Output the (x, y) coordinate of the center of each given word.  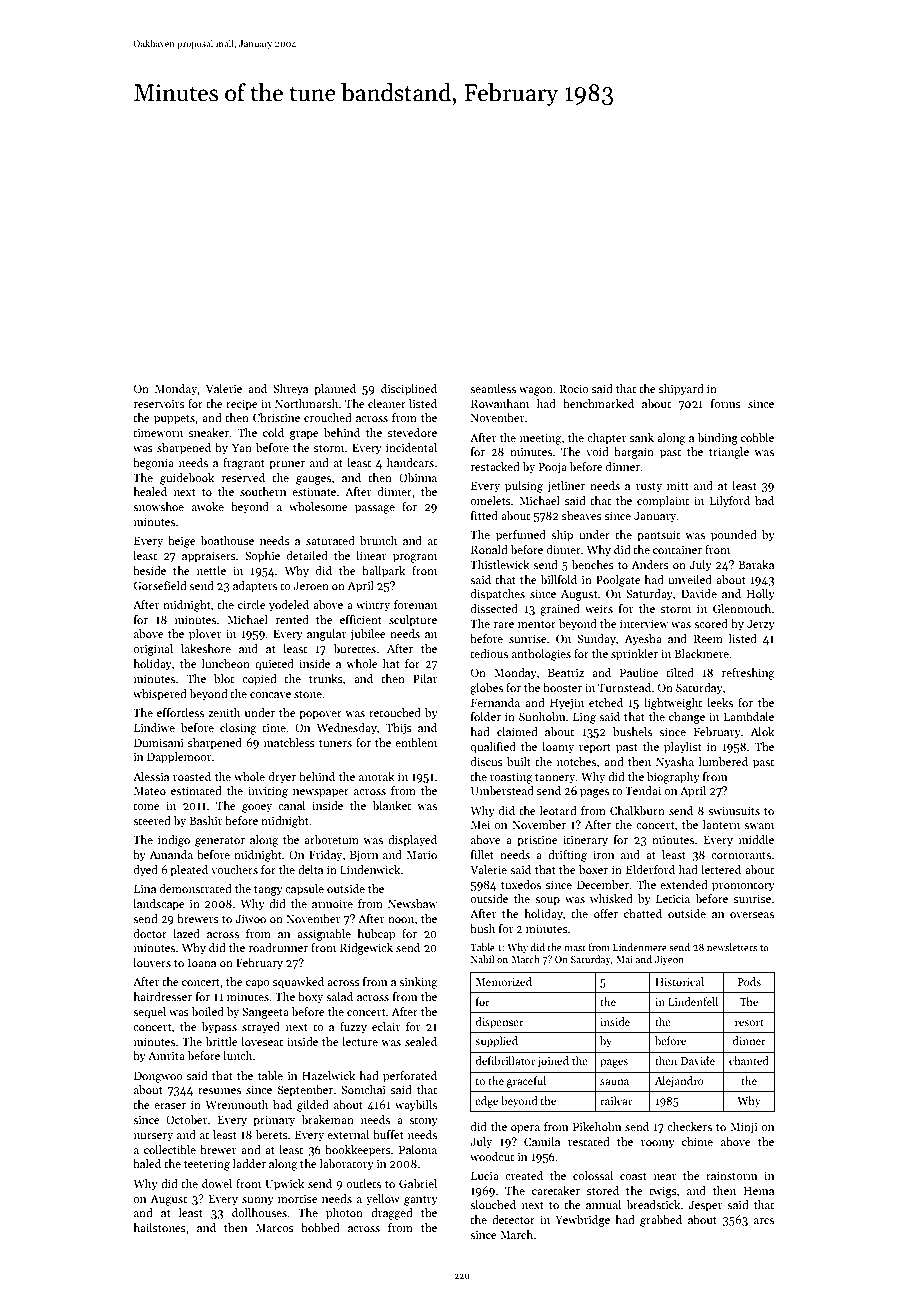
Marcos (275, 1227)
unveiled (690, 579)
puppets (174, 420)
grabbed (661, 1221)
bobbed (320, 1227)
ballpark (383, 572)
